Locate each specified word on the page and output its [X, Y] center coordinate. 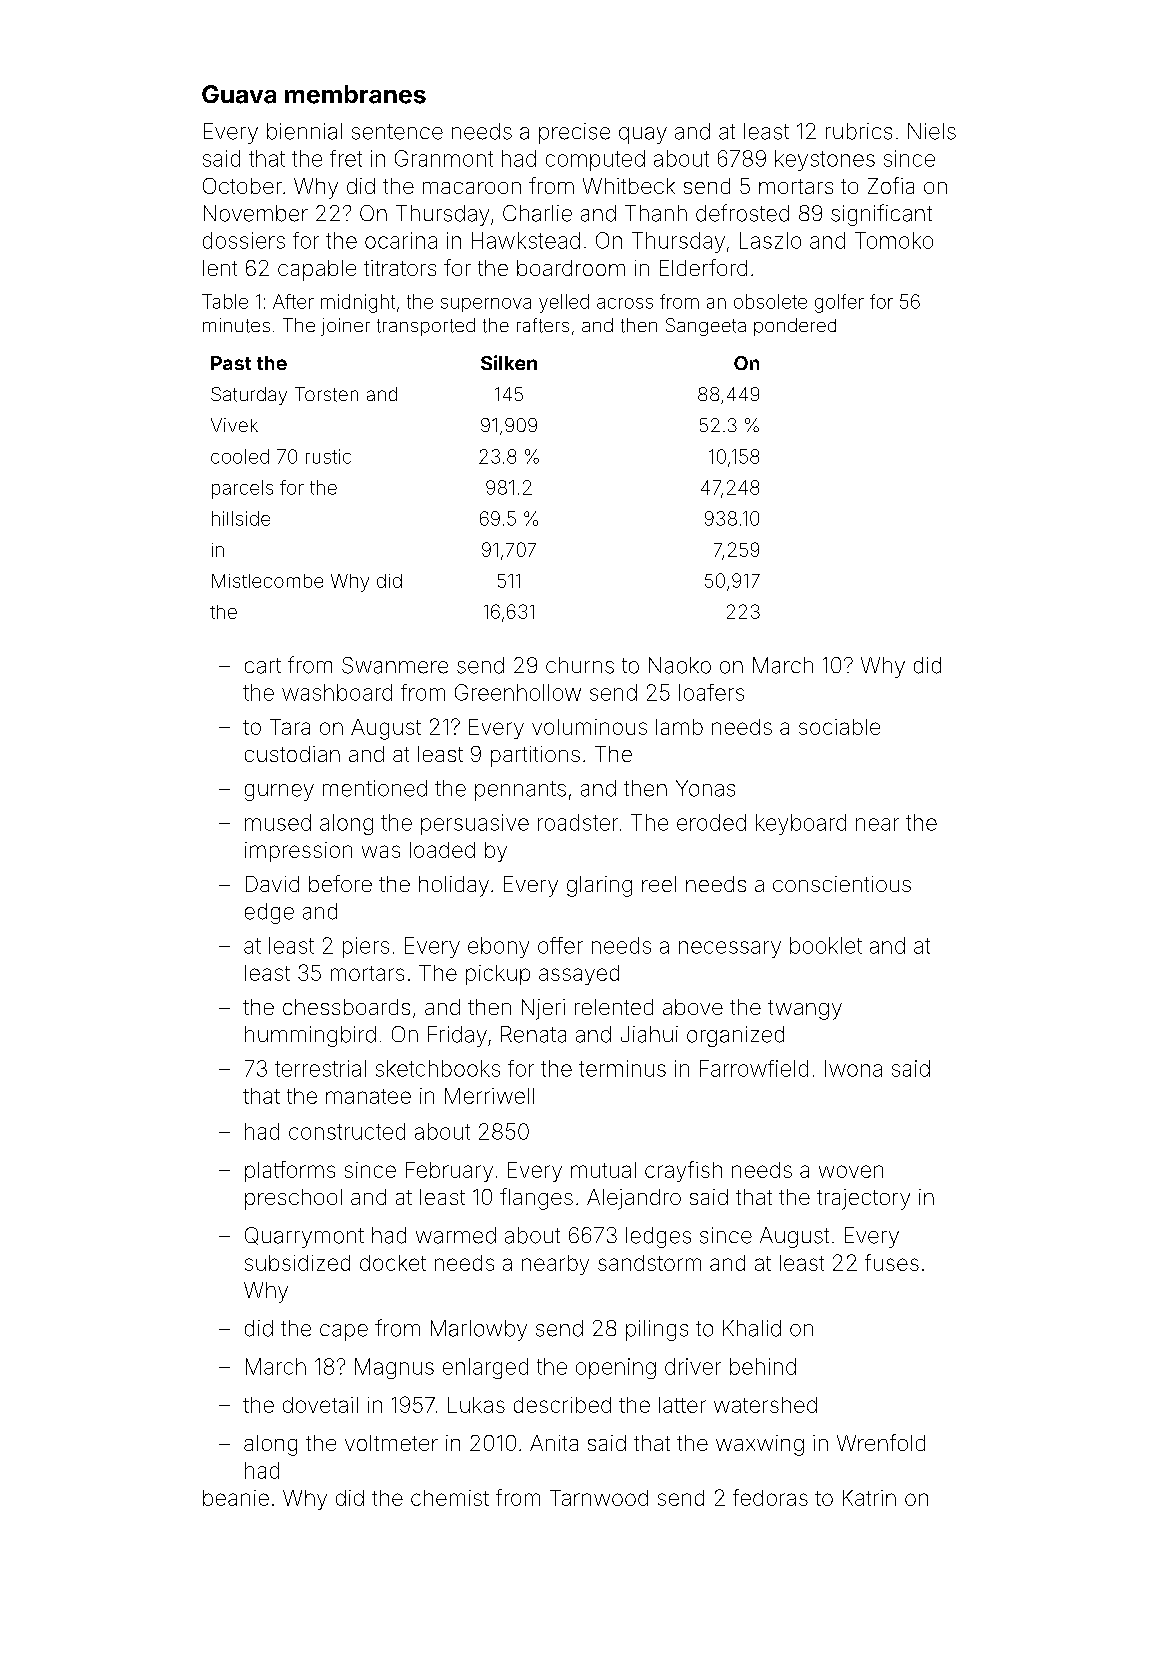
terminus [622, 1068]
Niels [932, 131]
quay [643, 135]
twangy [805, 1010]
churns [580, 665]
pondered [795, 327]
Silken [509, 362]
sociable [839, 727]
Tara [290, 727]
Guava [239, 94]
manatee [368, 1096]
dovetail [320, 1405]
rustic [328, 456]
